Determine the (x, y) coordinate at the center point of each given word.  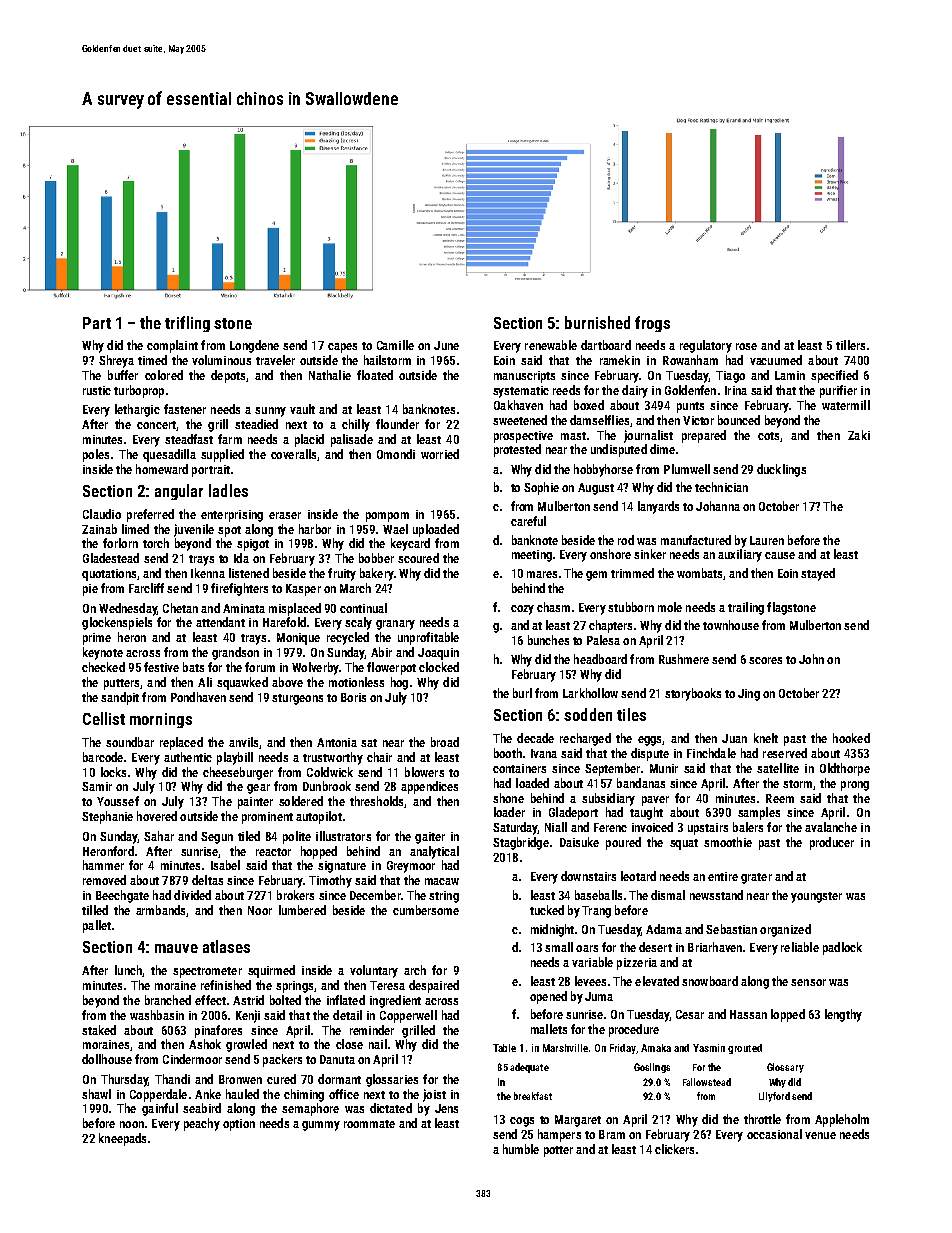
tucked (547, 910)
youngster (816, 897)
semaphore (310, 1109)
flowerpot (391, 668)
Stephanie (107, 817)
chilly (356, 425)
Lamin (790, 375)
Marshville (565, 1048)
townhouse (731, 625)
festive (161, 667)
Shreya (116, 361)
